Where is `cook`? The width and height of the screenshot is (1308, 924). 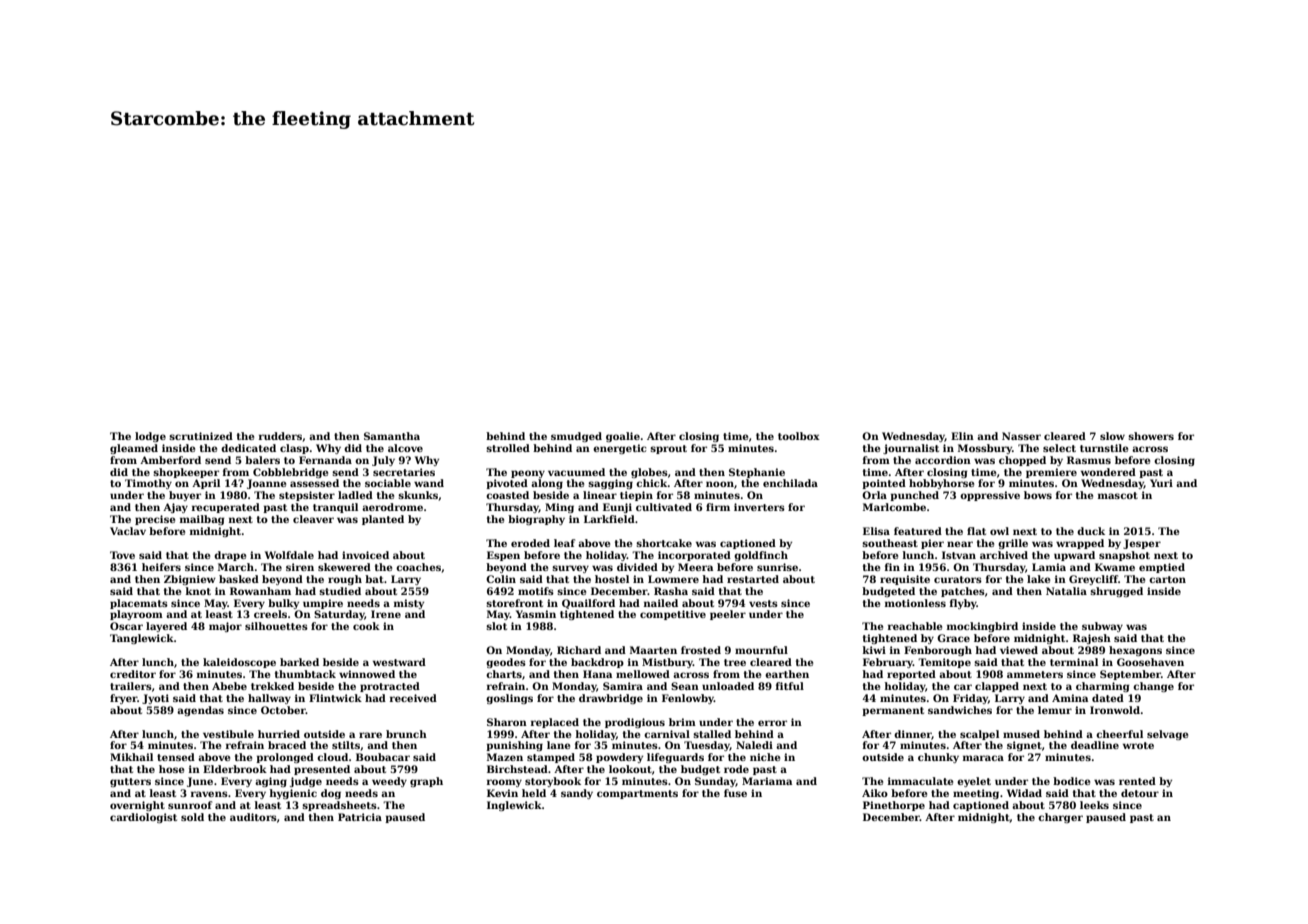
cook is located at coordinates (366, 626).
